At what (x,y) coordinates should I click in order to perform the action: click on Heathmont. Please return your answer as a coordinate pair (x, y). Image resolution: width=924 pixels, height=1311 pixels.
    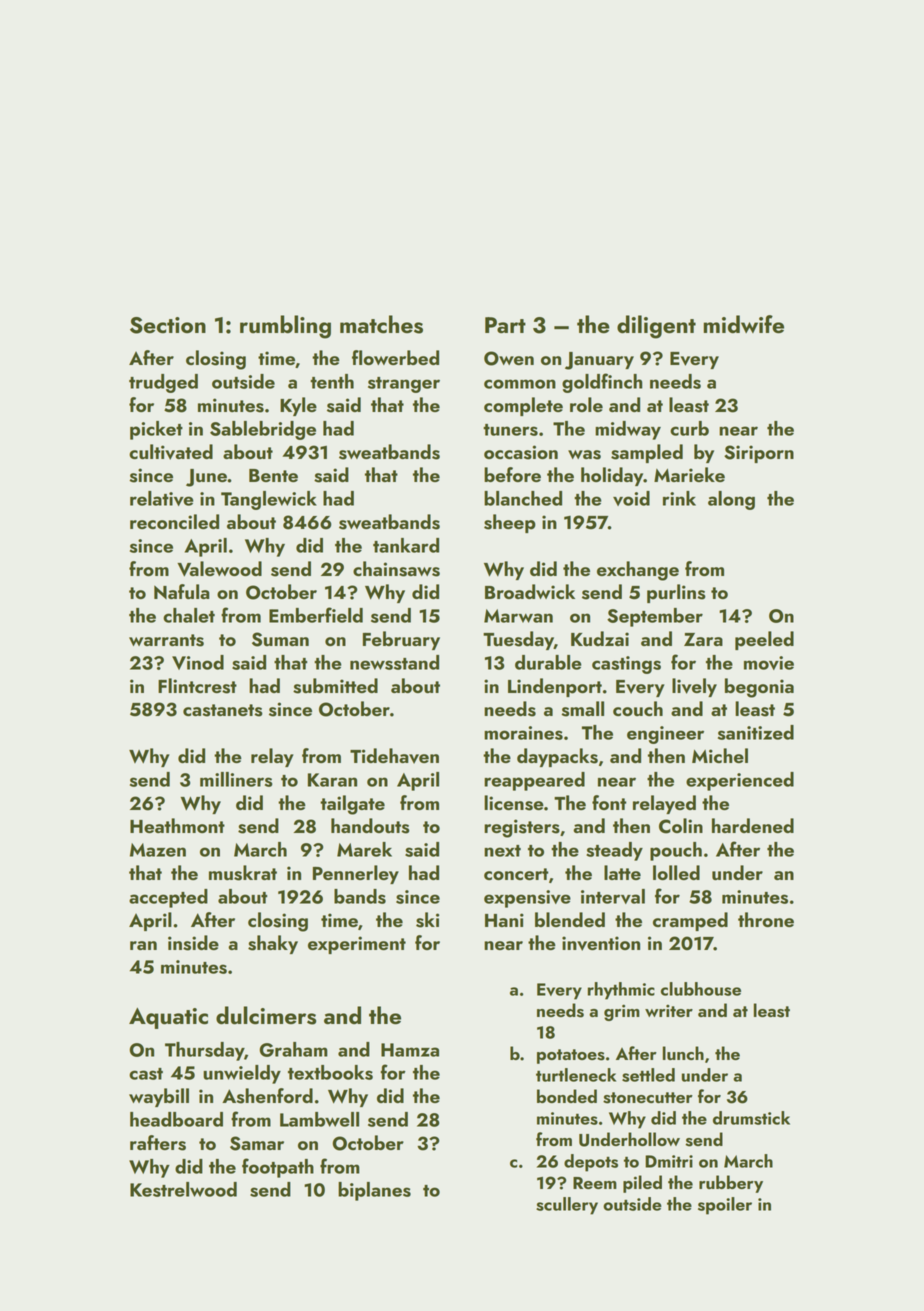
    Looking at the image, I should click on (177, 825).
